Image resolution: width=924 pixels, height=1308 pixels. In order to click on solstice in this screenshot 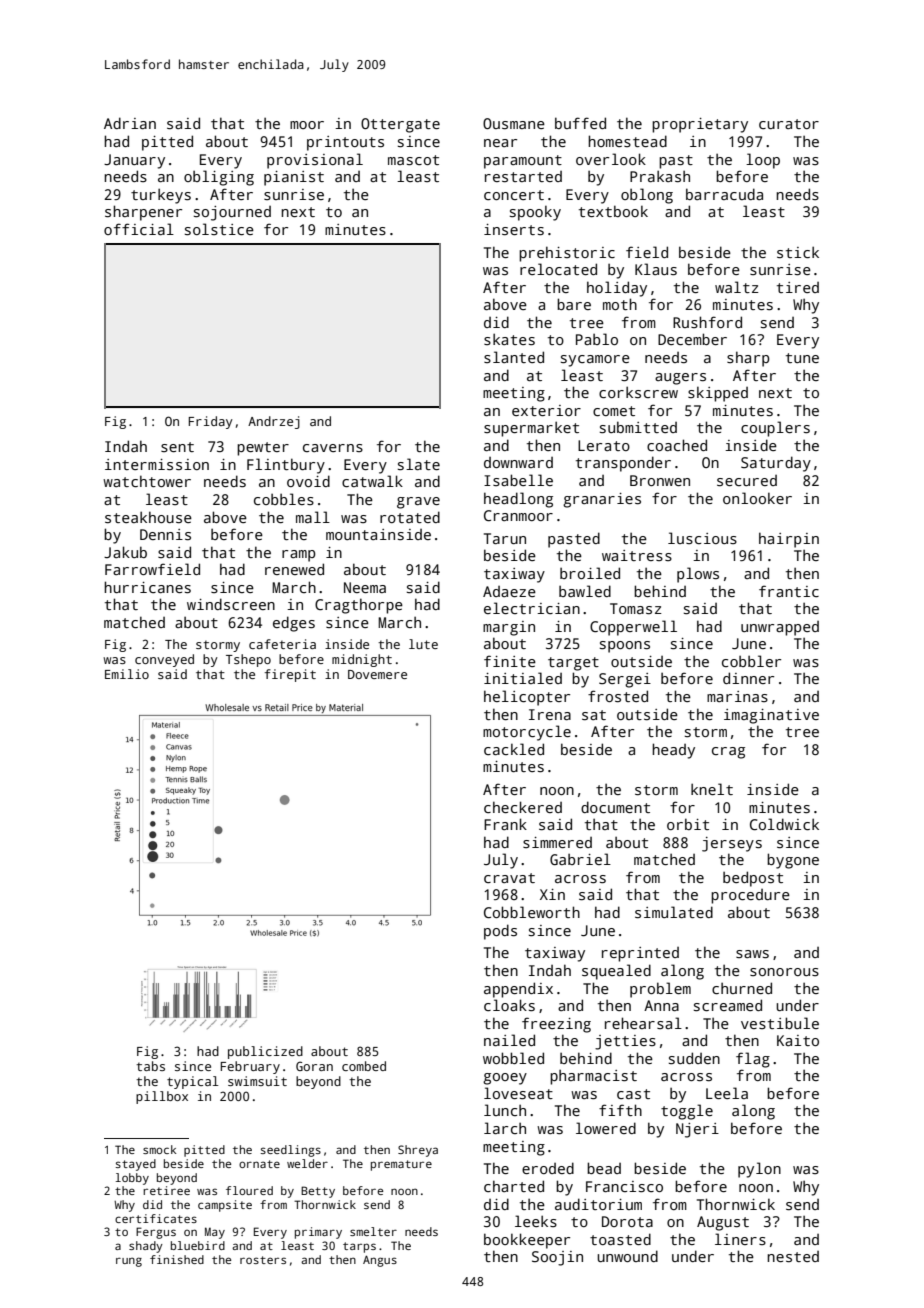, I will do `click(219, 229)`.
